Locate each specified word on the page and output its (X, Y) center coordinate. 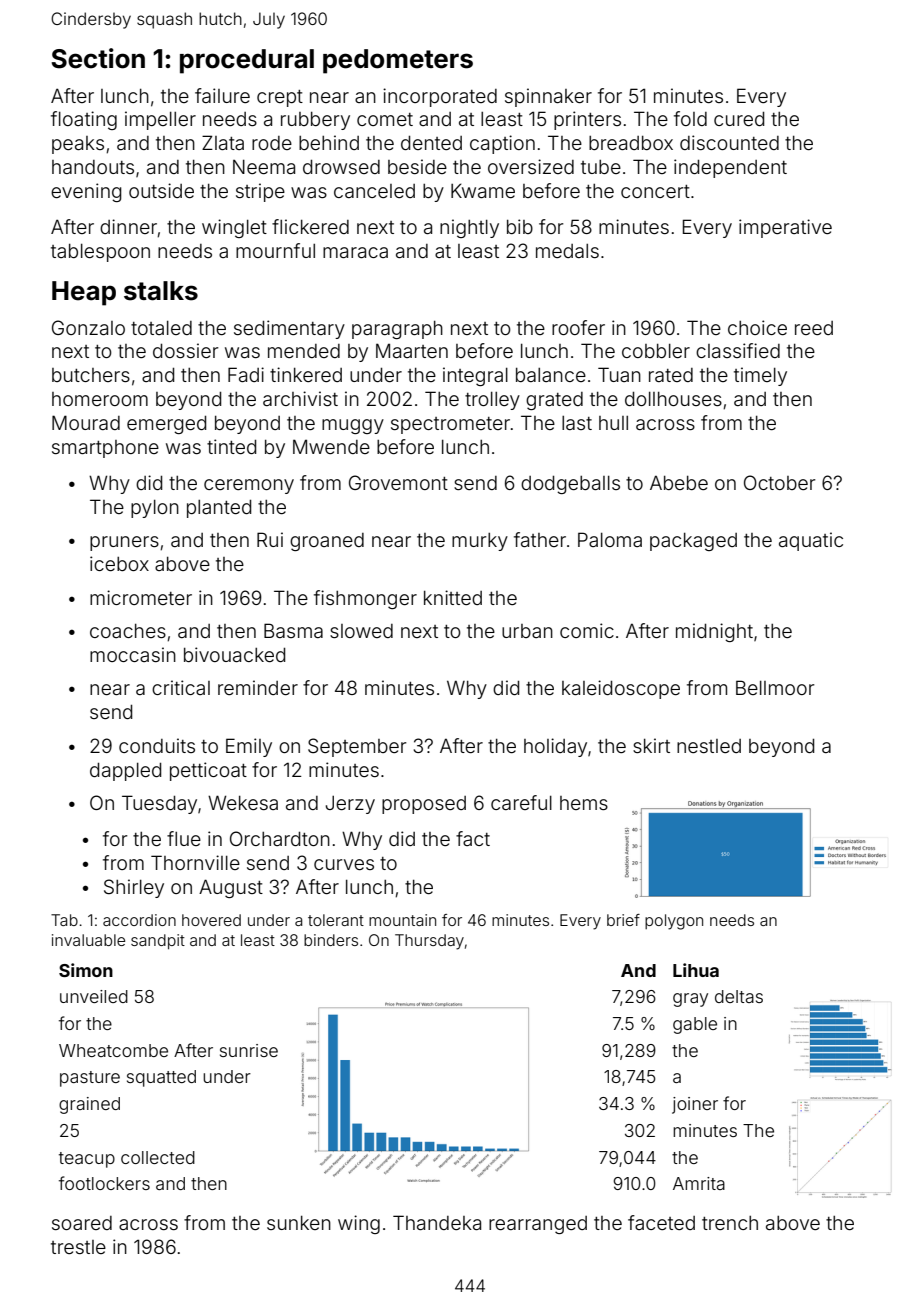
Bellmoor (775, 687)
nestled (709, 746)
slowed (361, 631)
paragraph (397, 330)
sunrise (249, 1050)
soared (82, 1223)
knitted (453, 597)
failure (222, 95)
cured (739, 119)
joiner (695, 1105)
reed (814, 328)
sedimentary (289, 329)
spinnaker (548, 97)
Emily (249, 747)
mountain (402, 920)
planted (219, 509)
